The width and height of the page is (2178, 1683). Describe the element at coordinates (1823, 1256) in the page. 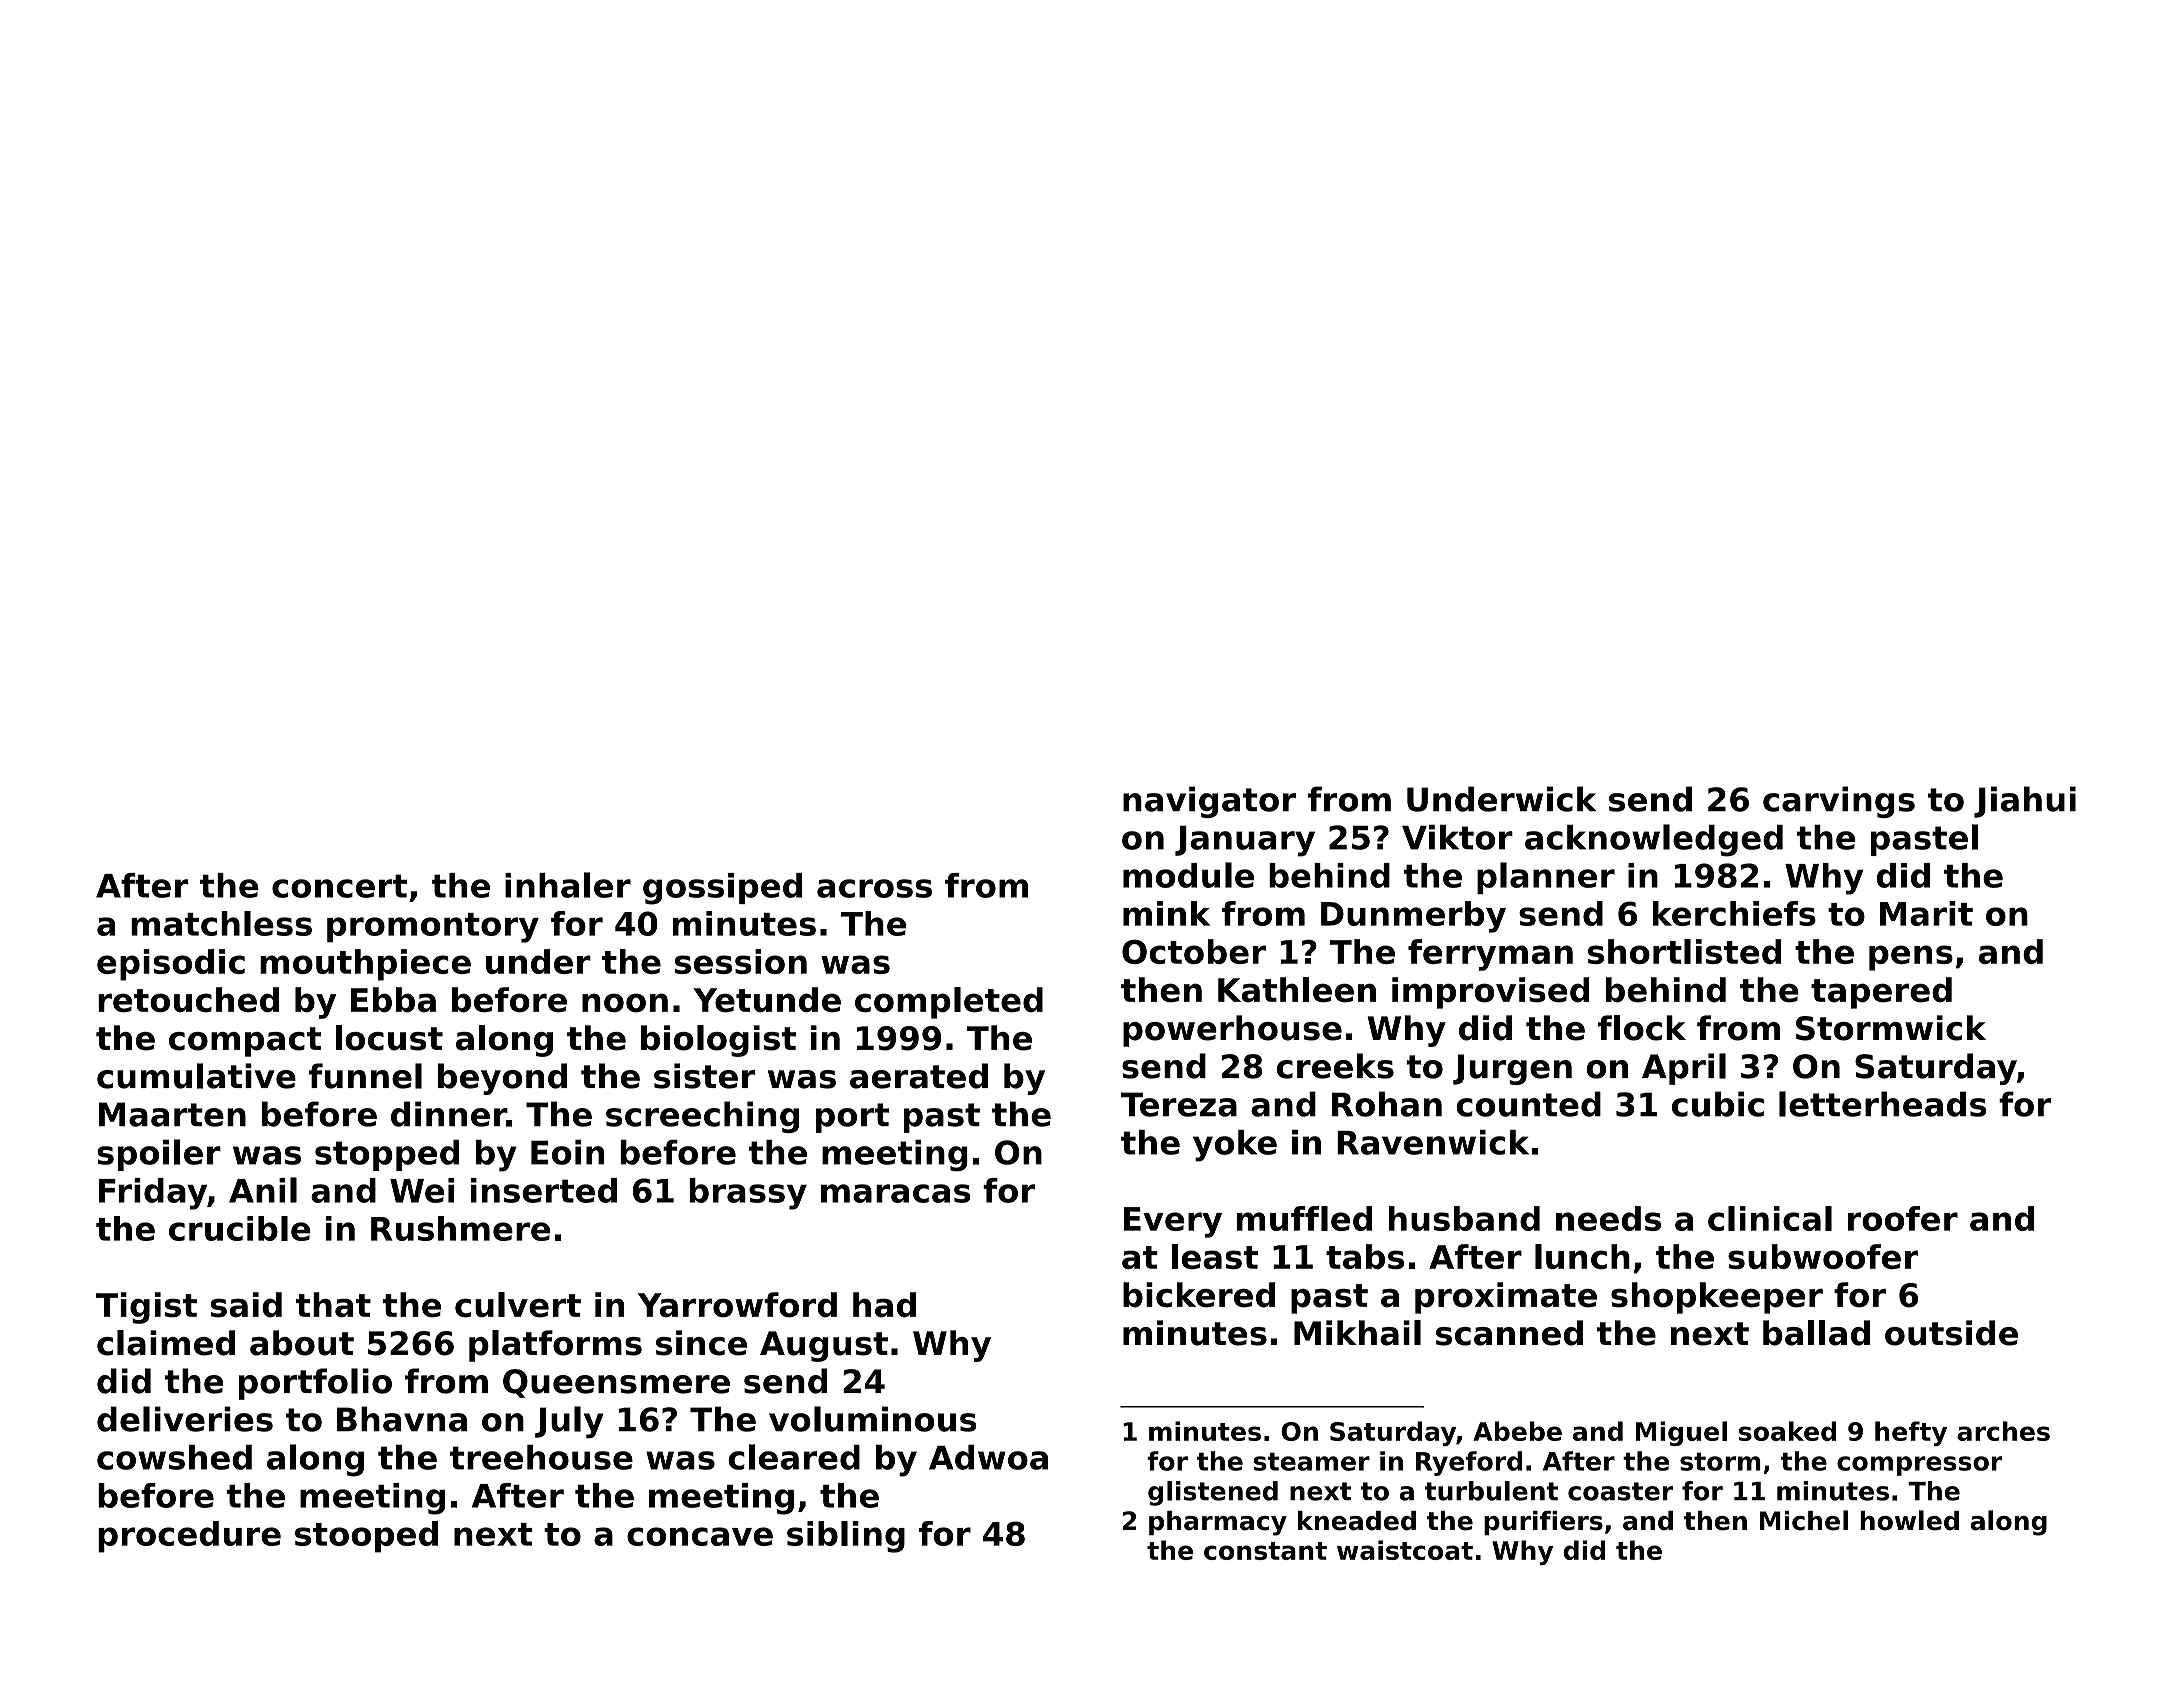

I see `subwoofer` at that location.
